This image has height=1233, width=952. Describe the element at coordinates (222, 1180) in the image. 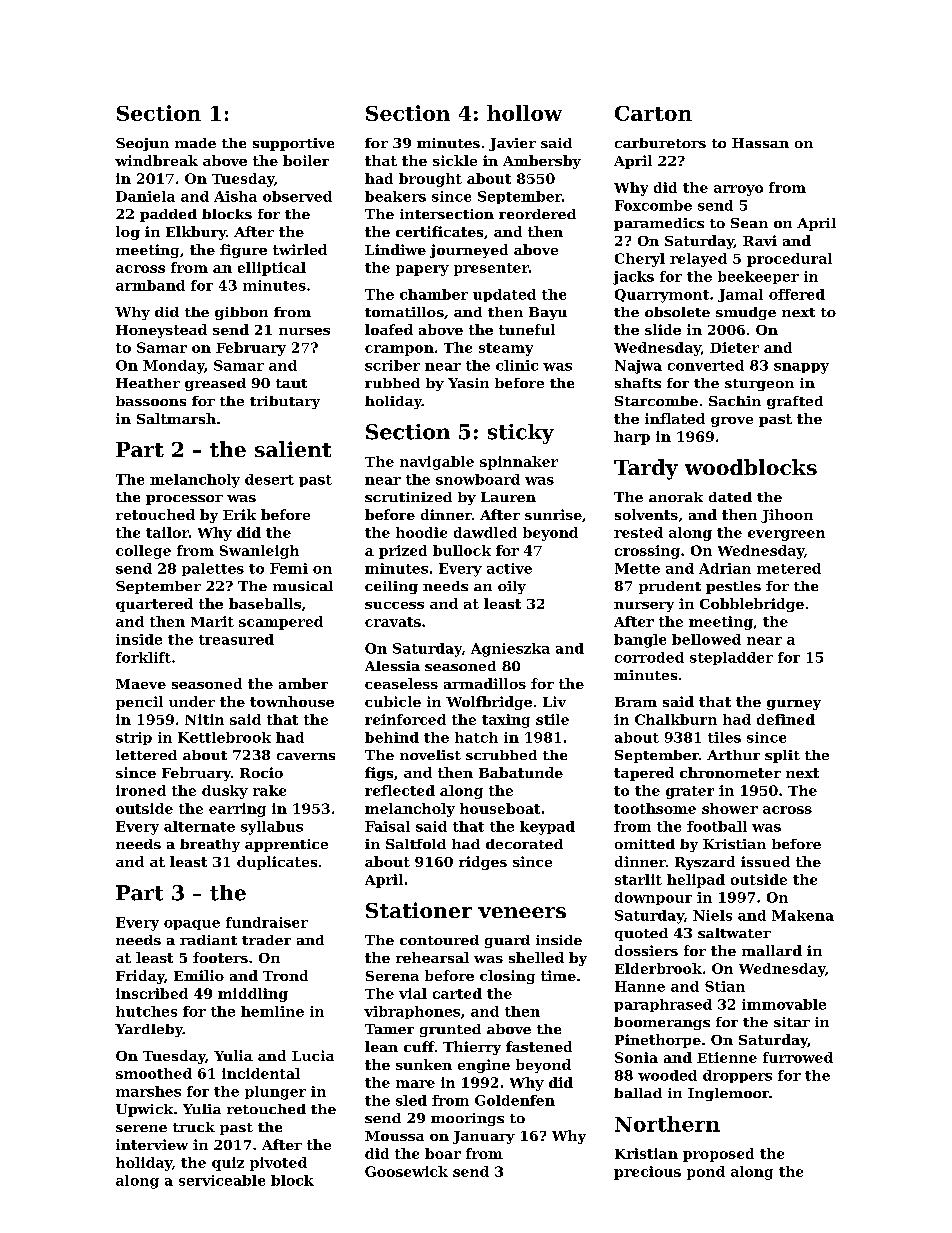

I see `serviceable` at that location.
